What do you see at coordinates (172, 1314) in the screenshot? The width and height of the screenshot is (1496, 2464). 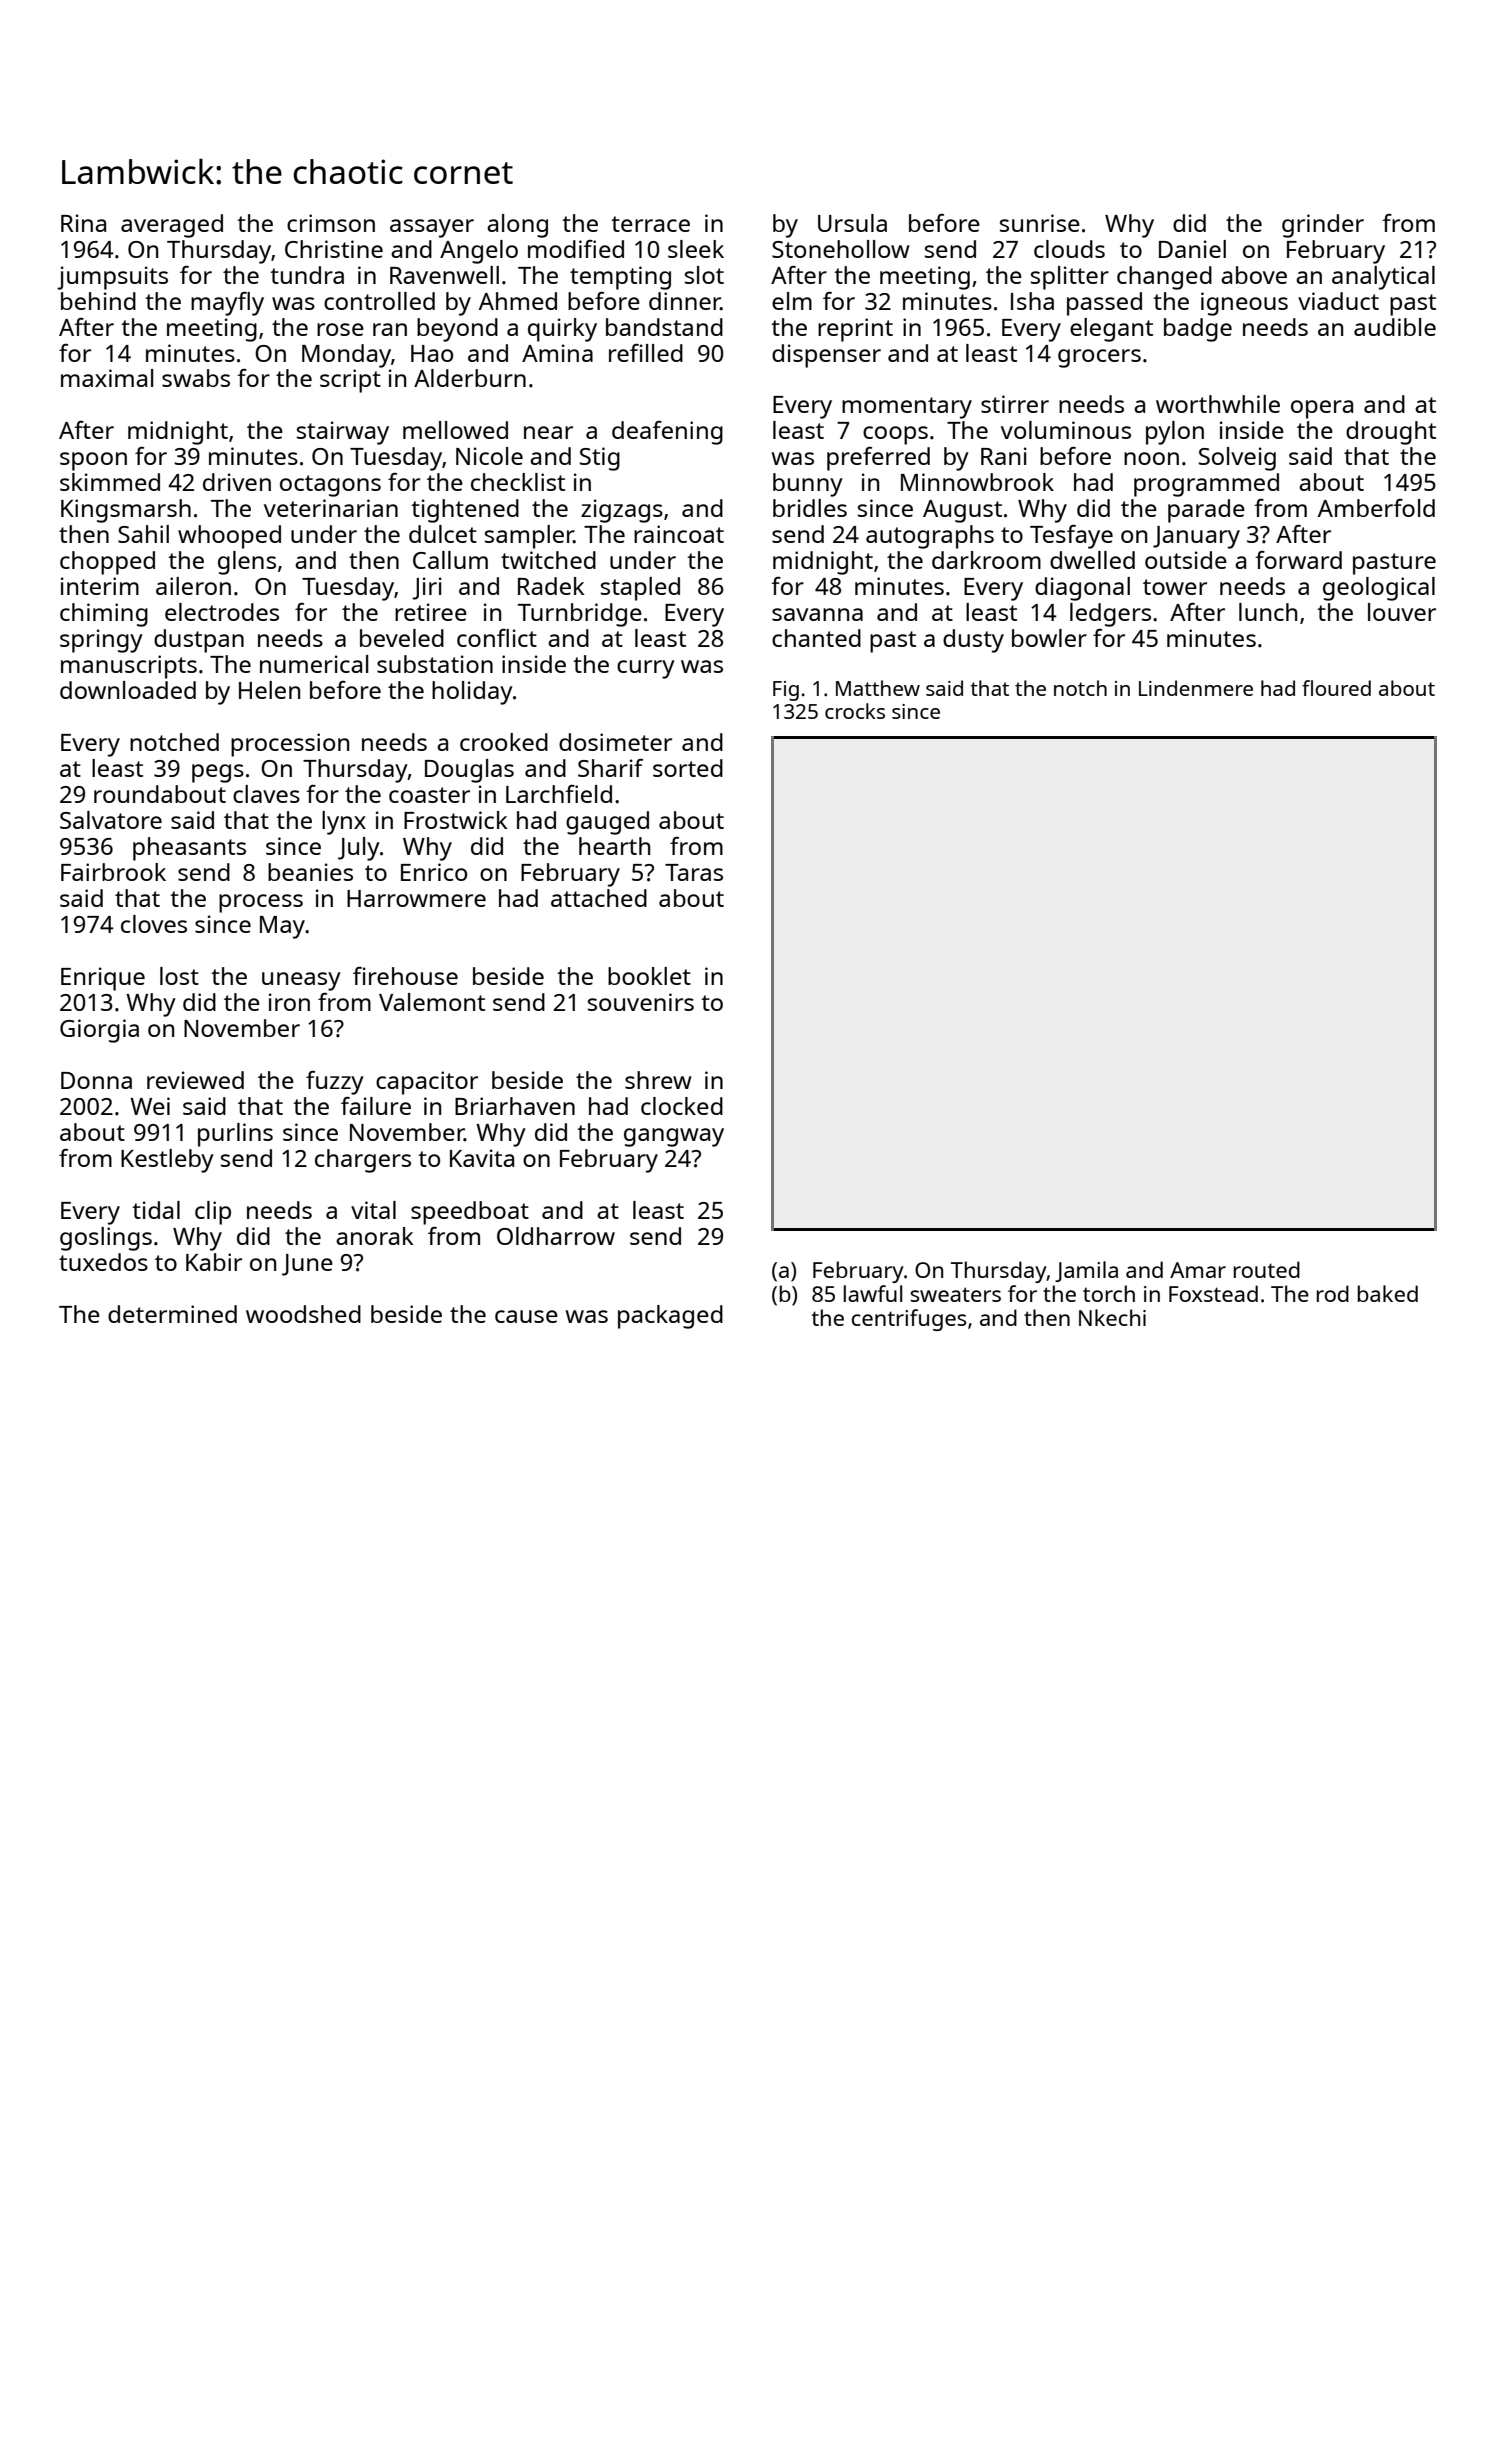 I see `determined` at bounding box center [172, 1314].
